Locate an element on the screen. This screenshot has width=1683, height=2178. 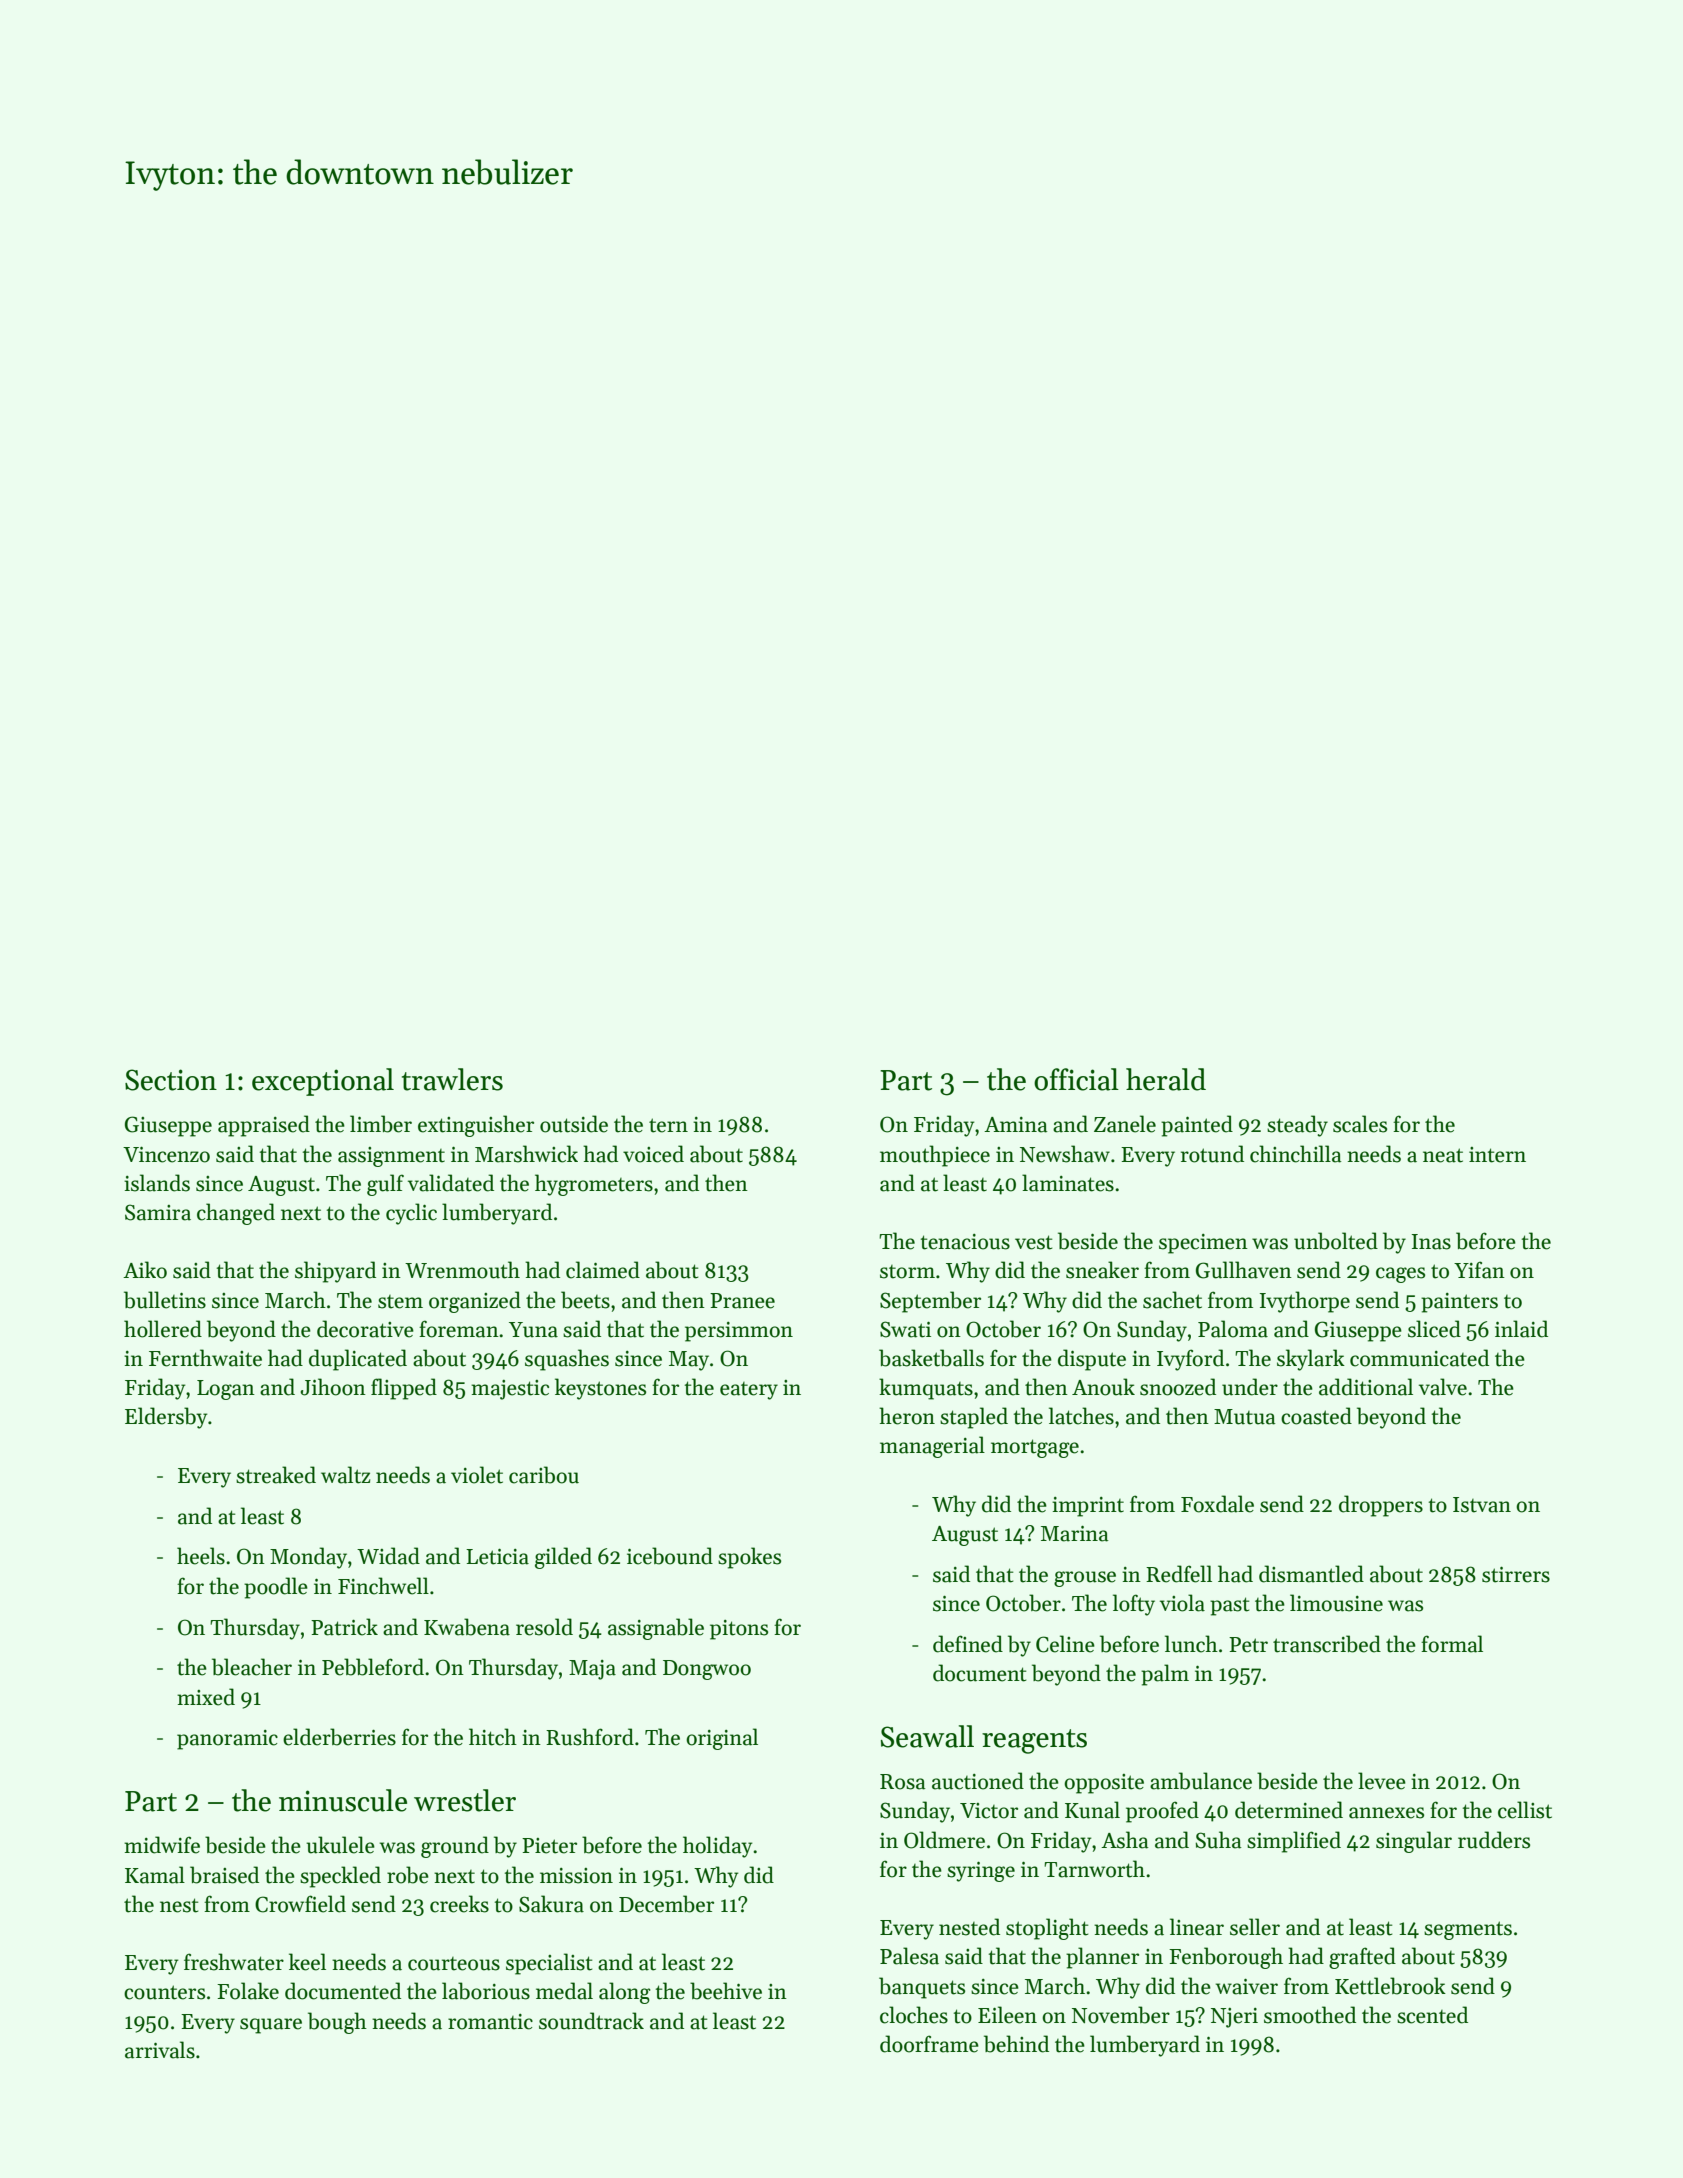
stem is located at coordinates (400, 1302).
